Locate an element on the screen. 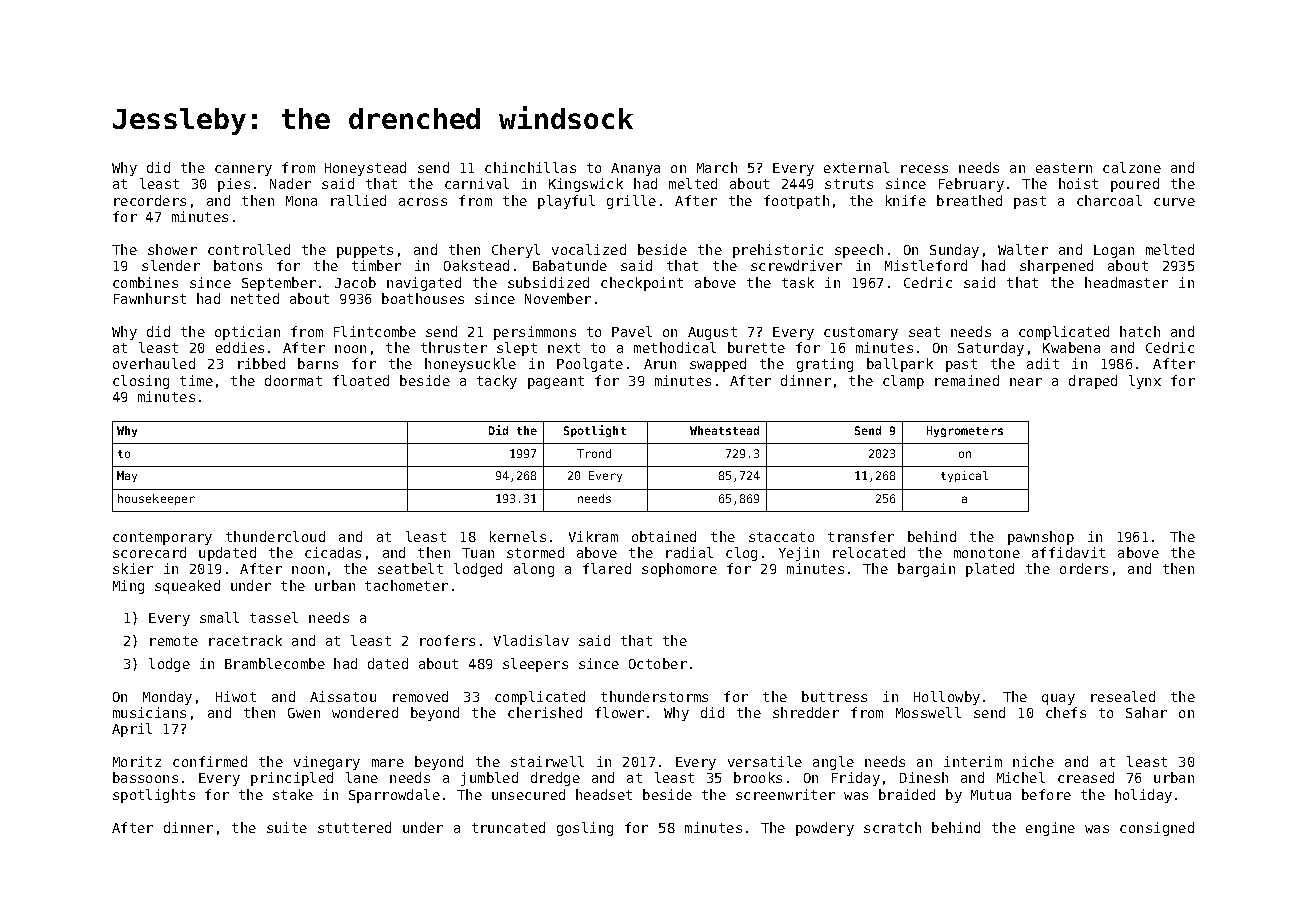 This screenshot has height=924, width=1308. cicadas is located at coordinates (333, 552).
